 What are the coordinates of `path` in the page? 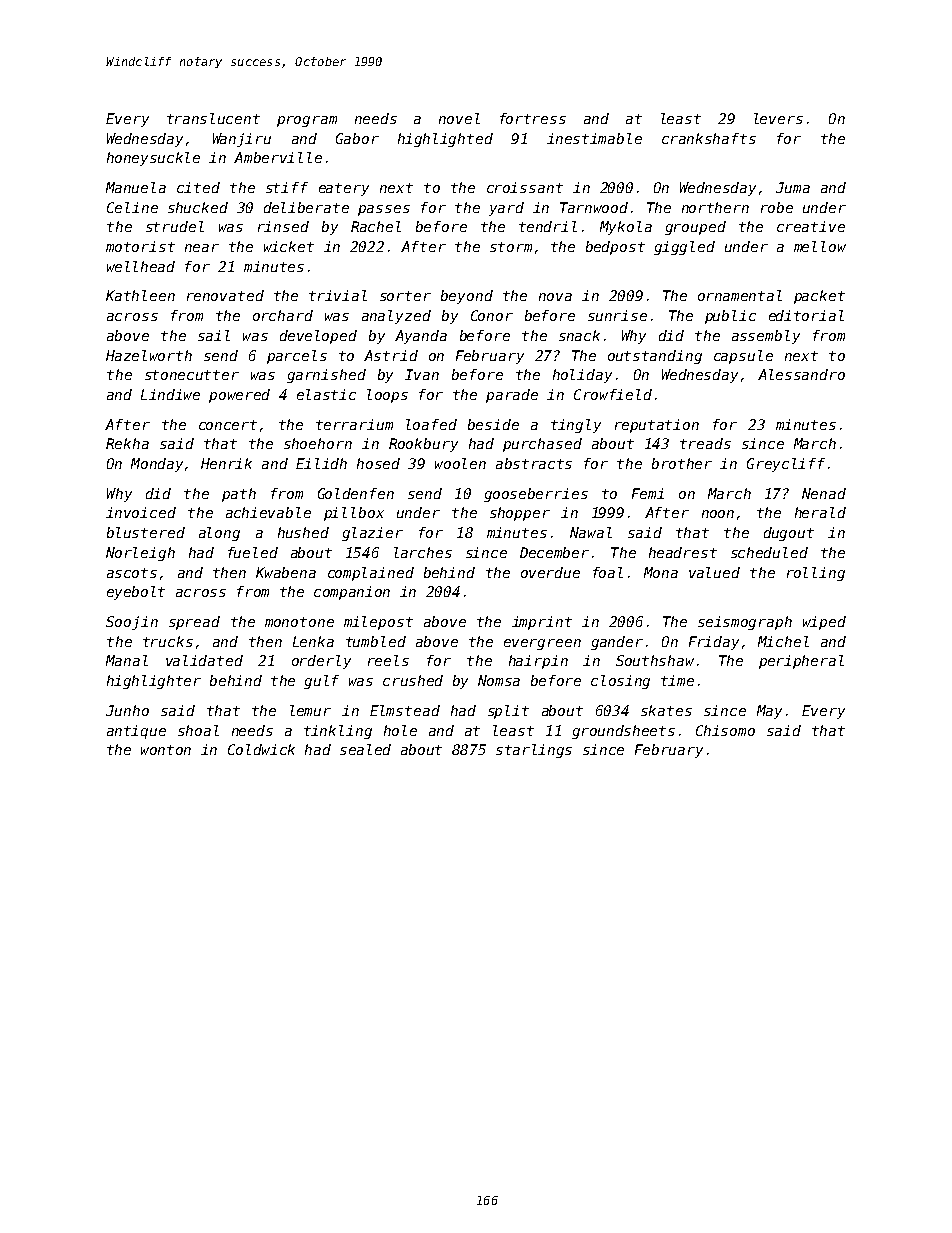 It's located at (239, 495).
